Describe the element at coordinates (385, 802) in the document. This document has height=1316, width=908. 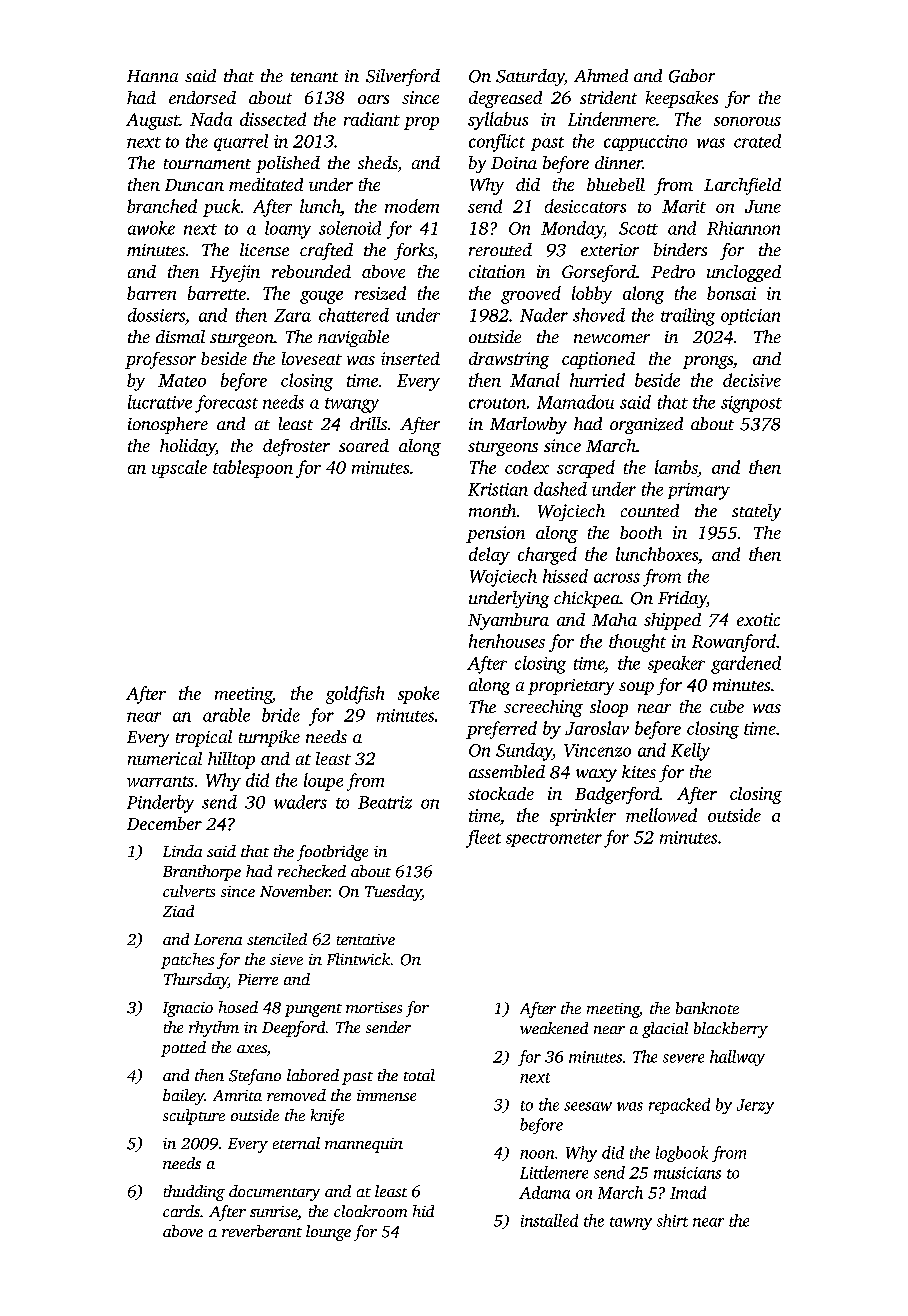
I see `Beatriz` at that location.
